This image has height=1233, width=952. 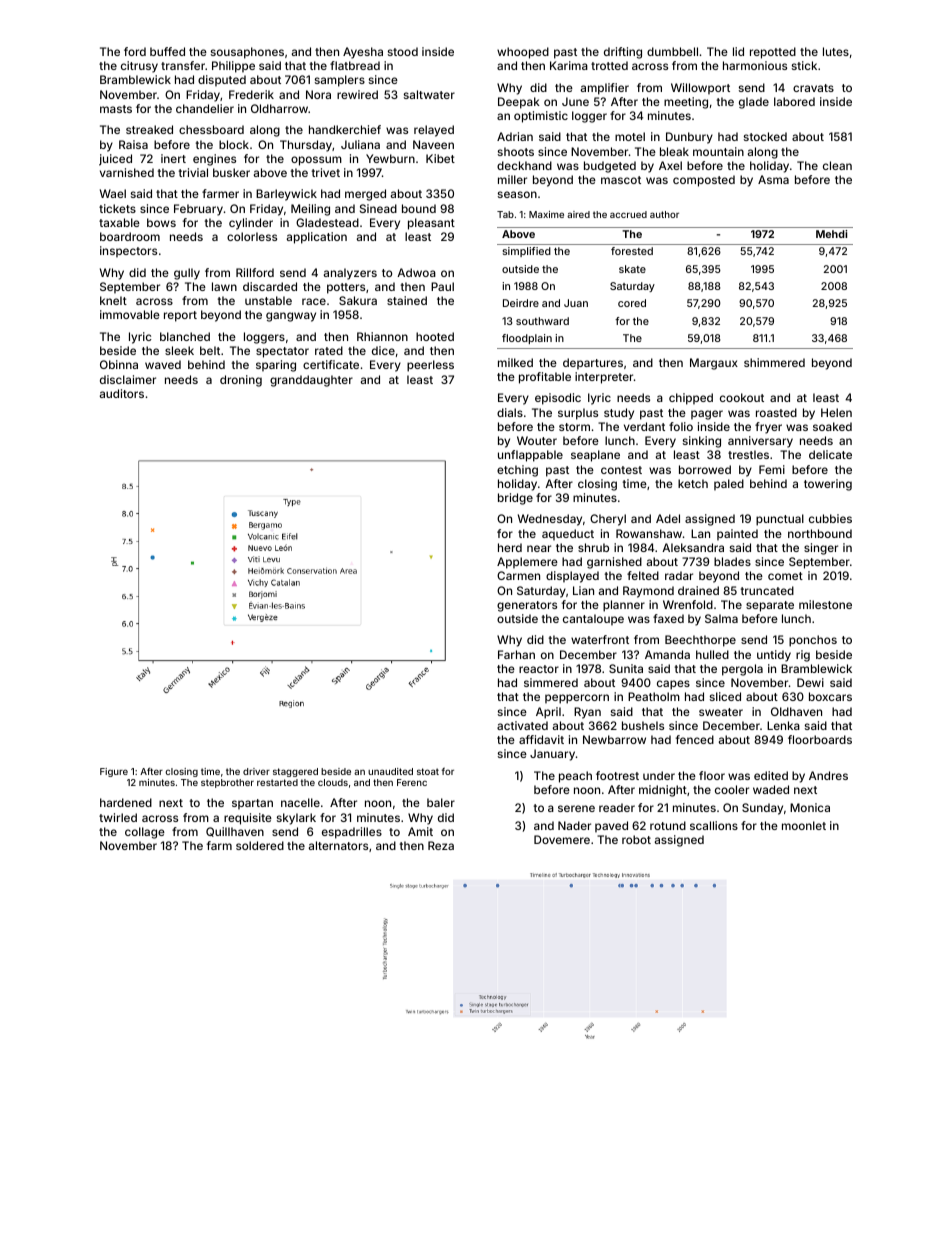 I want to click on anniversary, so click(x=760, y=442).
